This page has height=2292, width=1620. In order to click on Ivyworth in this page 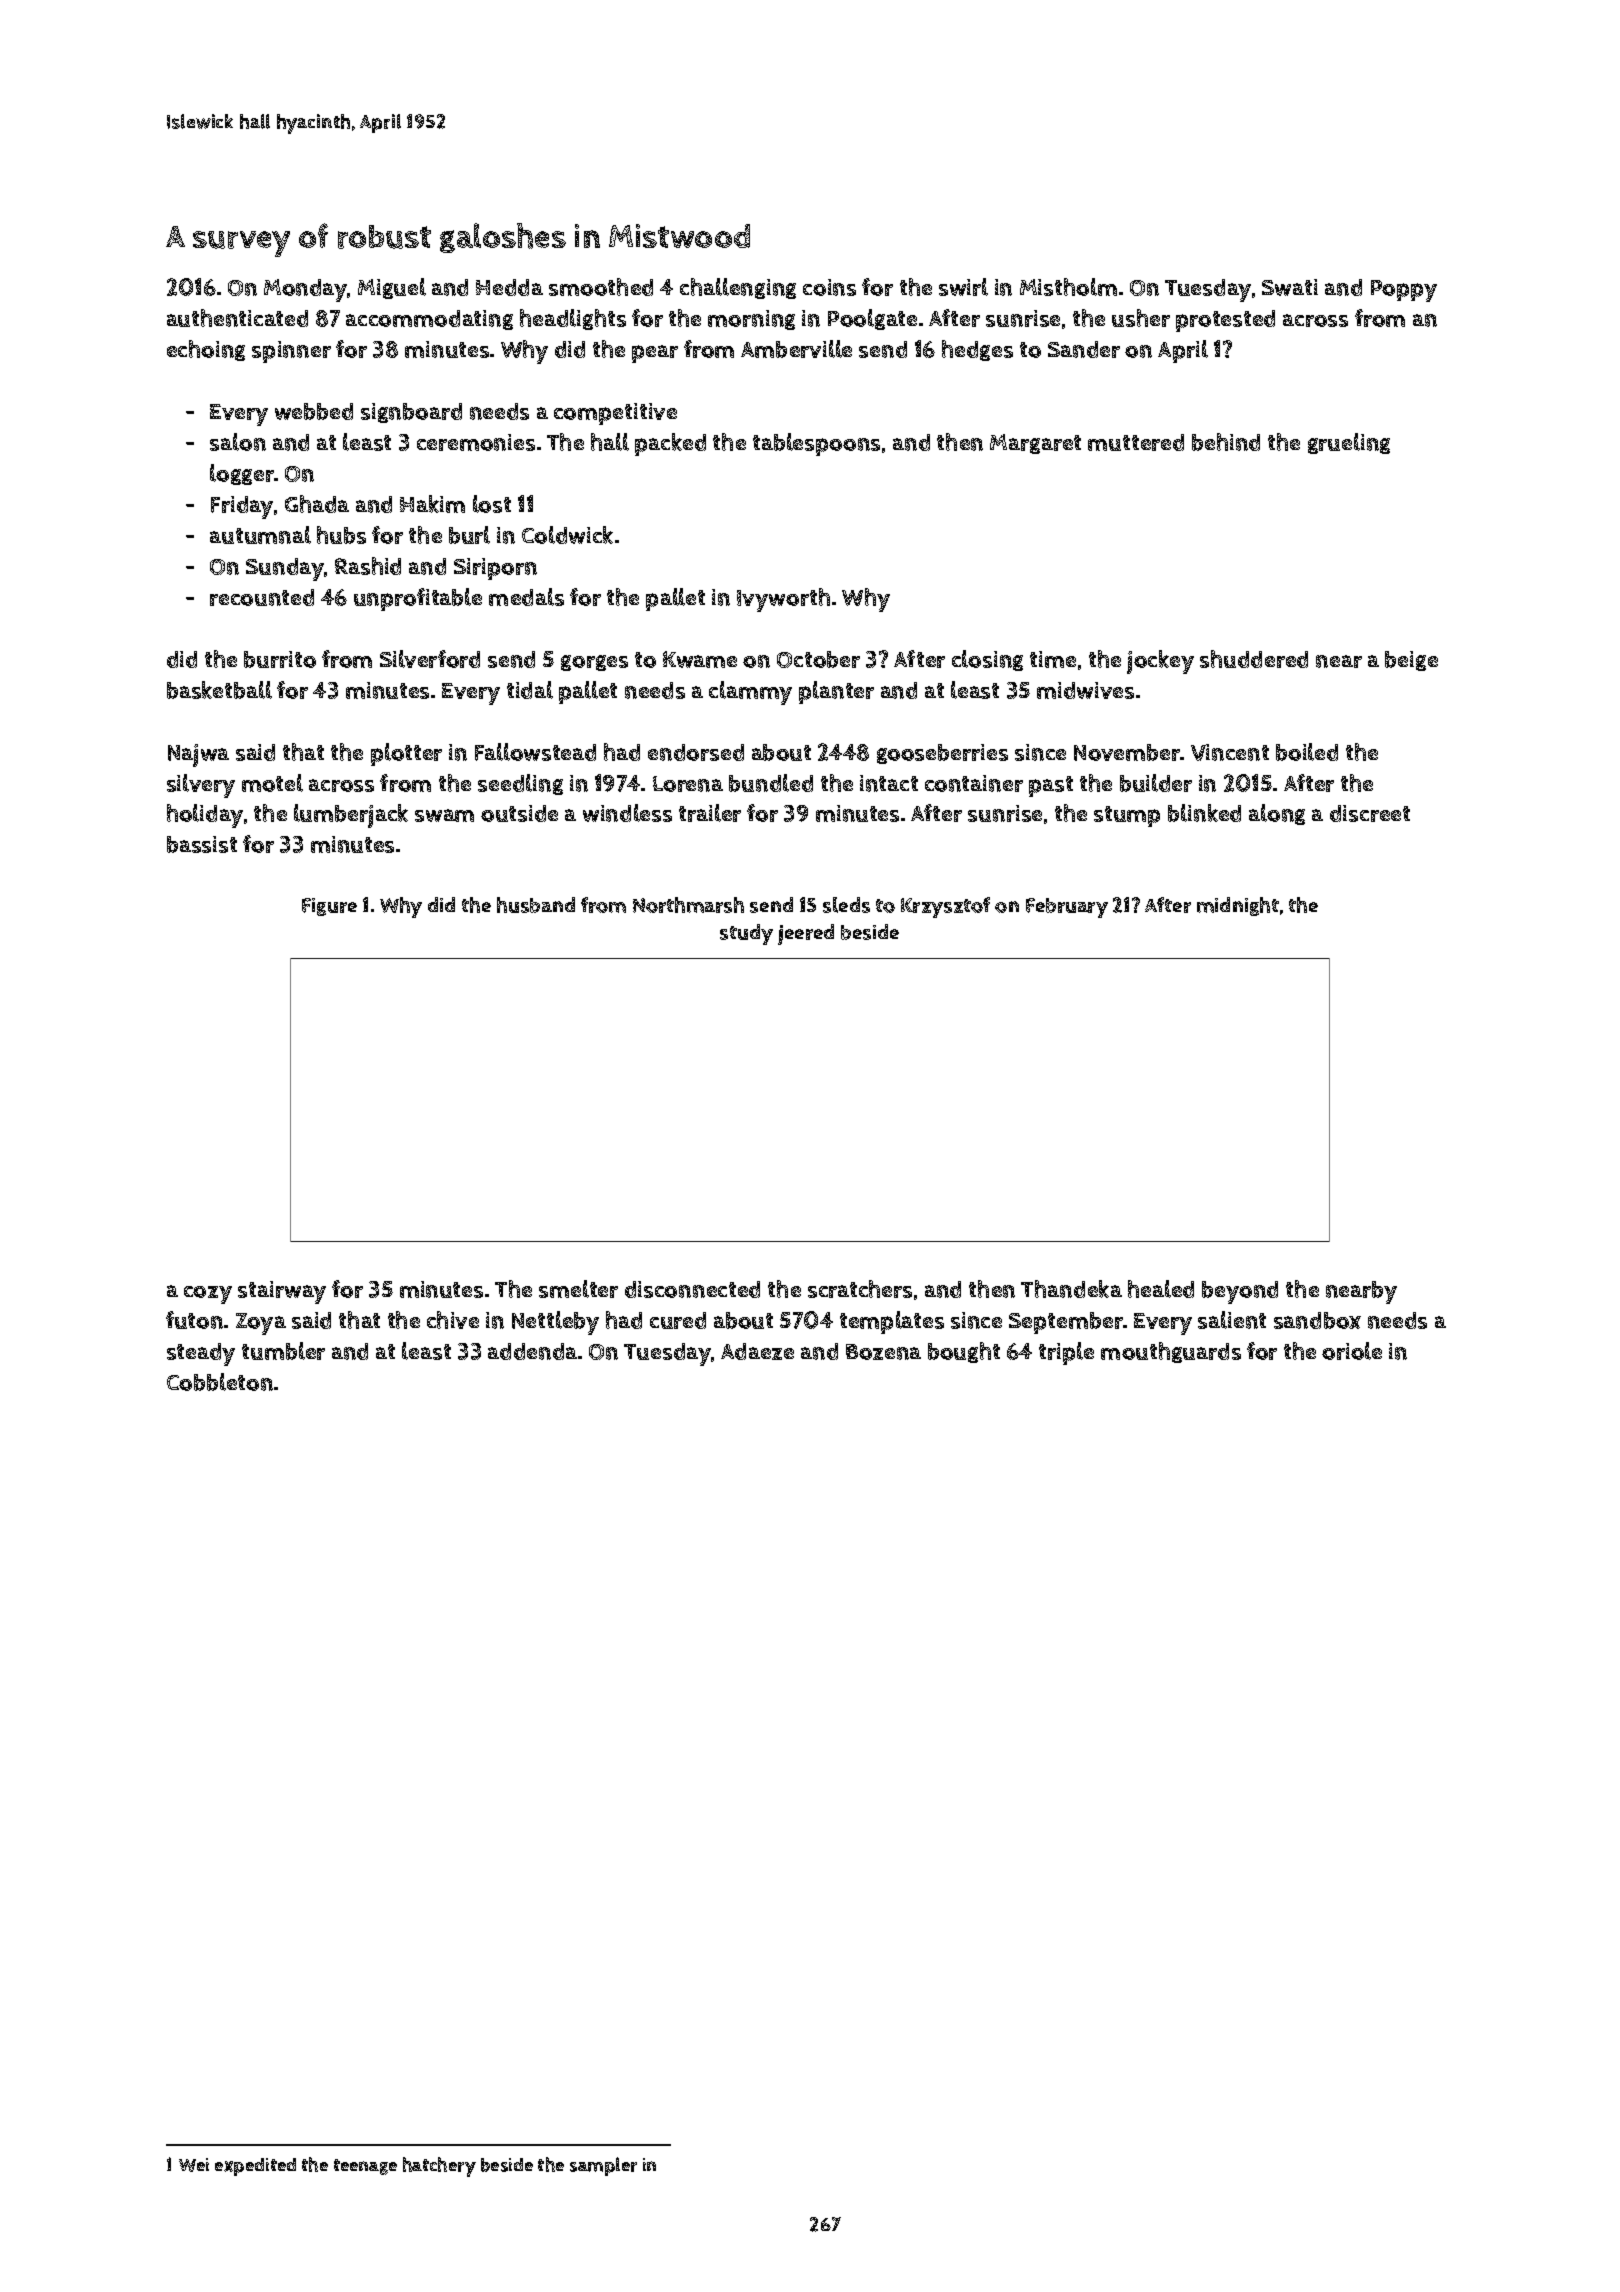, I will do `click(783, 600)`.
